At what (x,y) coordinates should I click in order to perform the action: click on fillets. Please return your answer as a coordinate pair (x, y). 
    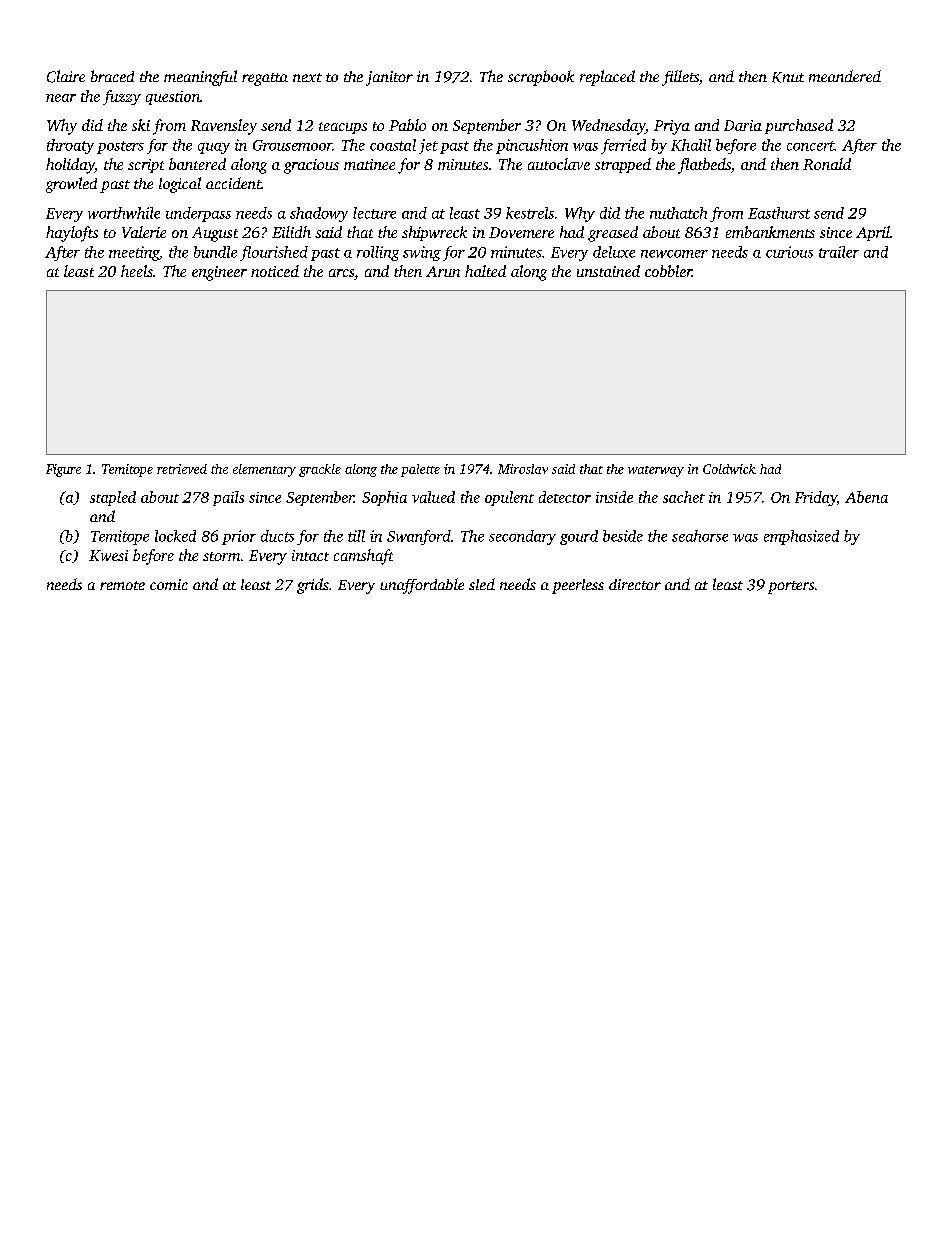
    Looking at the image, I should click on (680, 78).
